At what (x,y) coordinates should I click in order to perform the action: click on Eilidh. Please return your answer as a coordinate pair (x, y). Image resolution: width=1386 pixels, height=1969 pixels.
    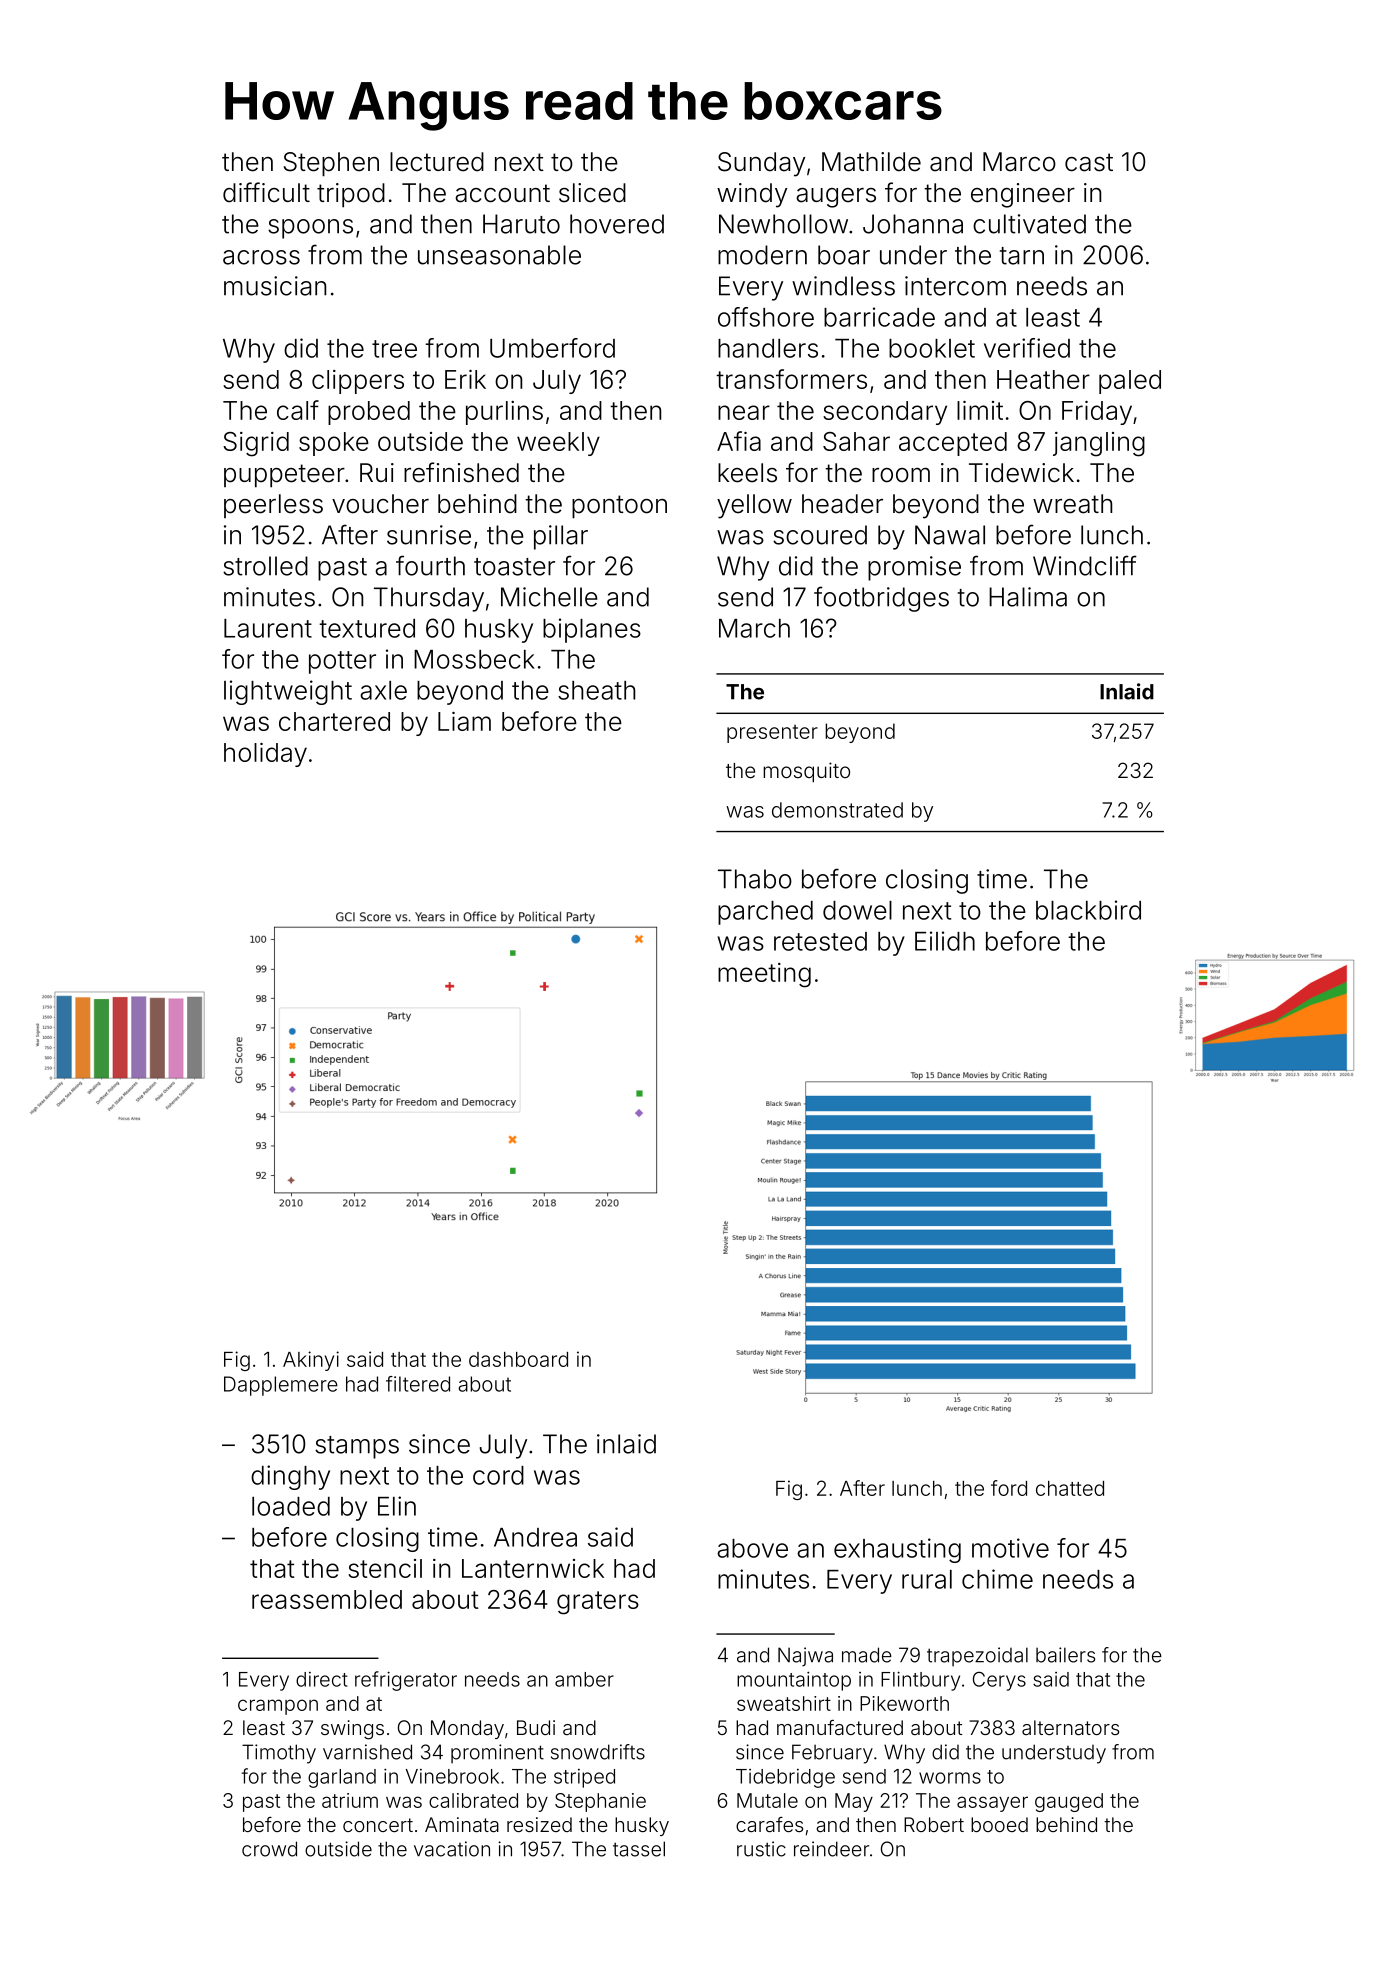
    Looking at the image, I should click on (945, 941).
